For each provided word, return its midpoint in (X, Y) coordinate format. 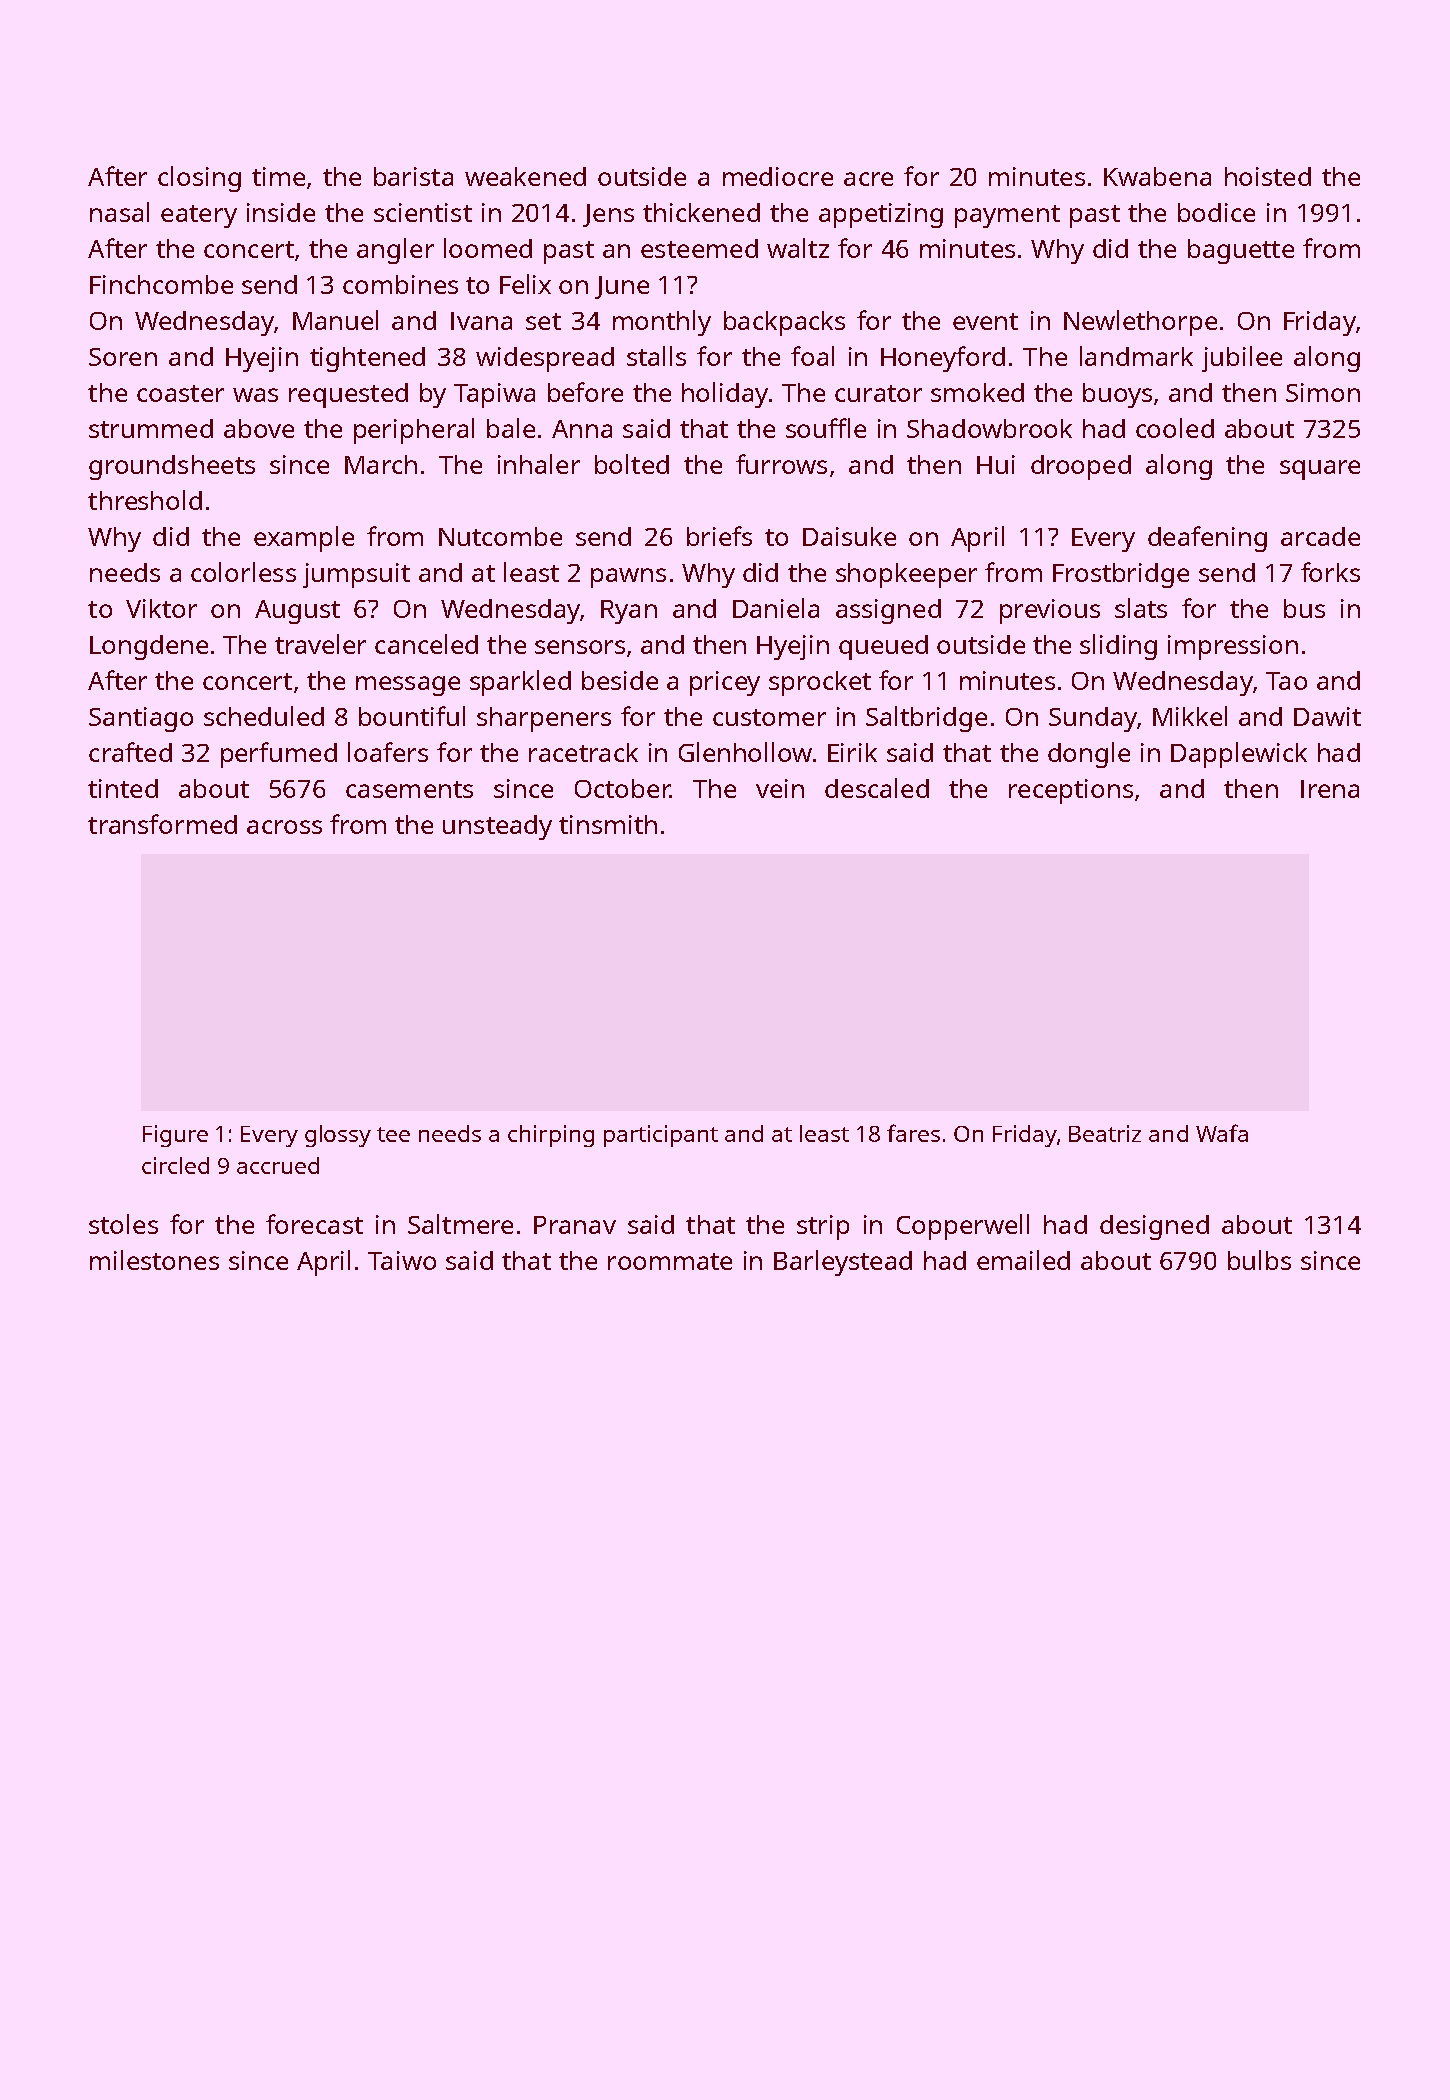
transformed (162, 824)
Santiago (141, 719)
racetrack (583, 752)
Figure (175, 1136)
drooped (1081, 467)
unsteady (497, 827)
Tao (1286, 681)
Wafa (1222, 1133)
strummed (151, 428)
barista (413, 176)
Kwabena (1157, 176)
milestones (154, 1260)
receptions (1071, 791)
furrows (781, 464)
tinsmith (608, 824)
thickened (701, 212)
